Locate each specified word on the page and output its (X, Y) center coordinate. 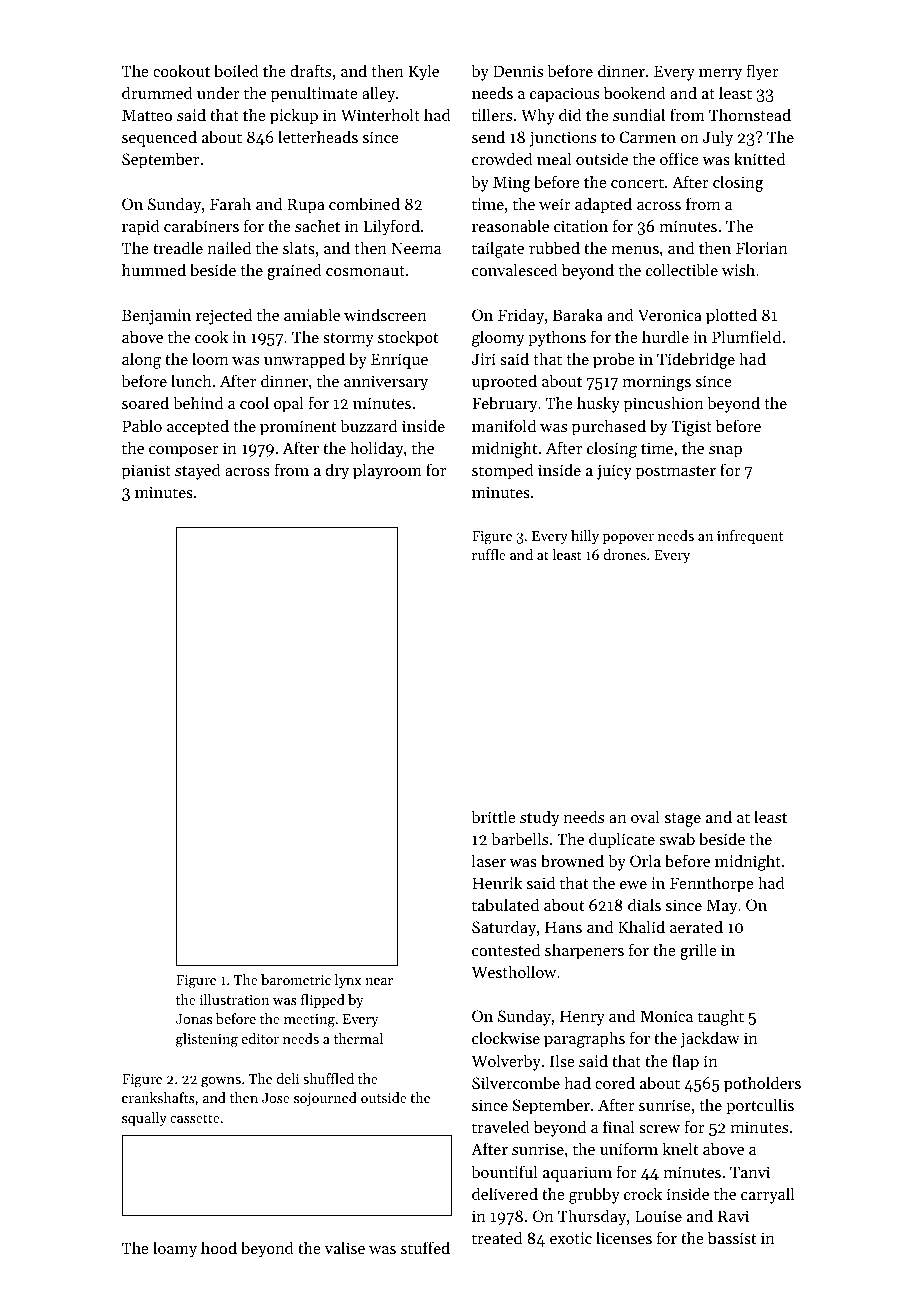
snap (725, 452)
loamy (175, 1249)
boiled (236, 70)
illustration (234, 999)
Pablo (142, 425)
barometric (296, 979)
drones (624, 554)
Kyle (424, 72)
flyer (762, 72)
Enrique (399, 361)
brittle (493, 816)
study (540, 818)
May (722, 907)
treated (497, 1237)
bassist (732, 1237)
